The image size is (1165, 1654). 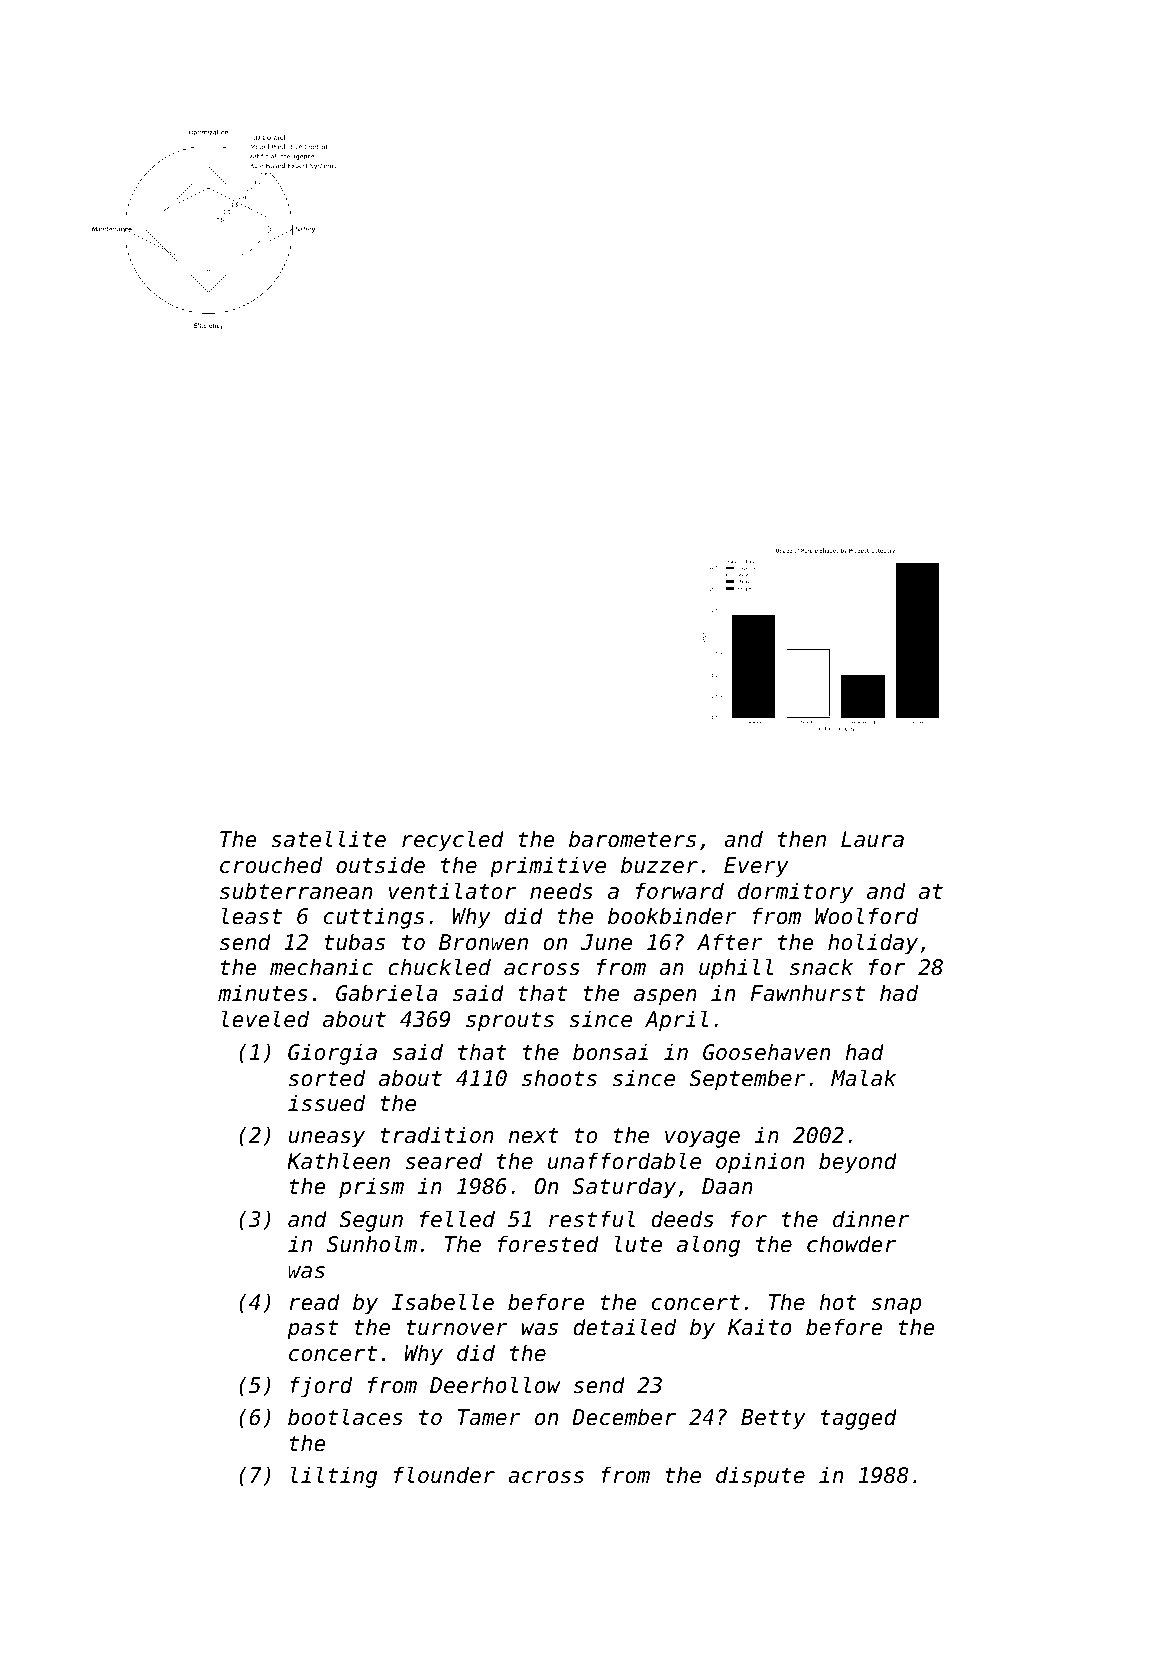 What do you see at coordinates (838, 1302) in the page?
I see `hot` at bounding box center [838, 1302].
